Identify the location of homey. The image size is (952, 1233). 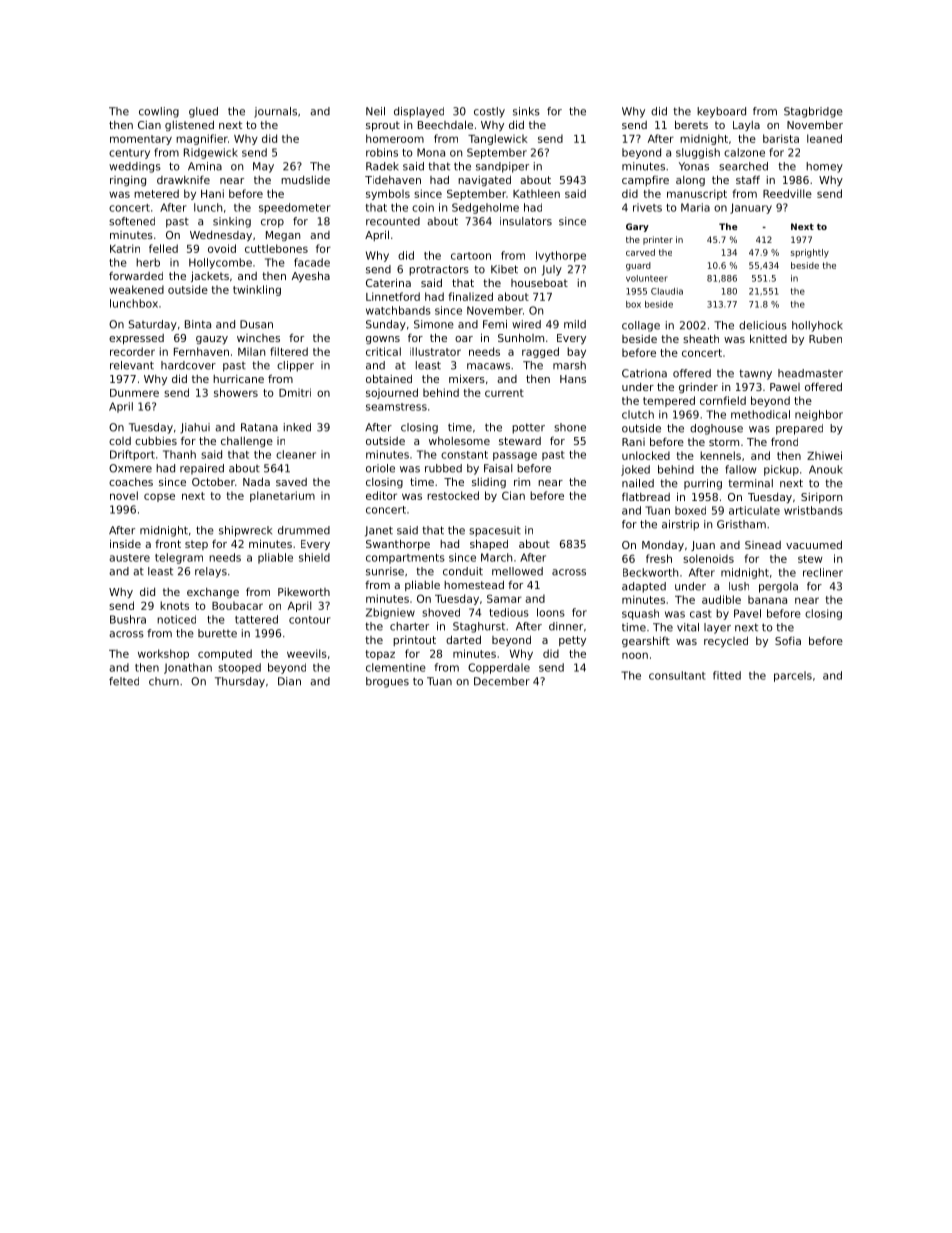
(824, 167).
